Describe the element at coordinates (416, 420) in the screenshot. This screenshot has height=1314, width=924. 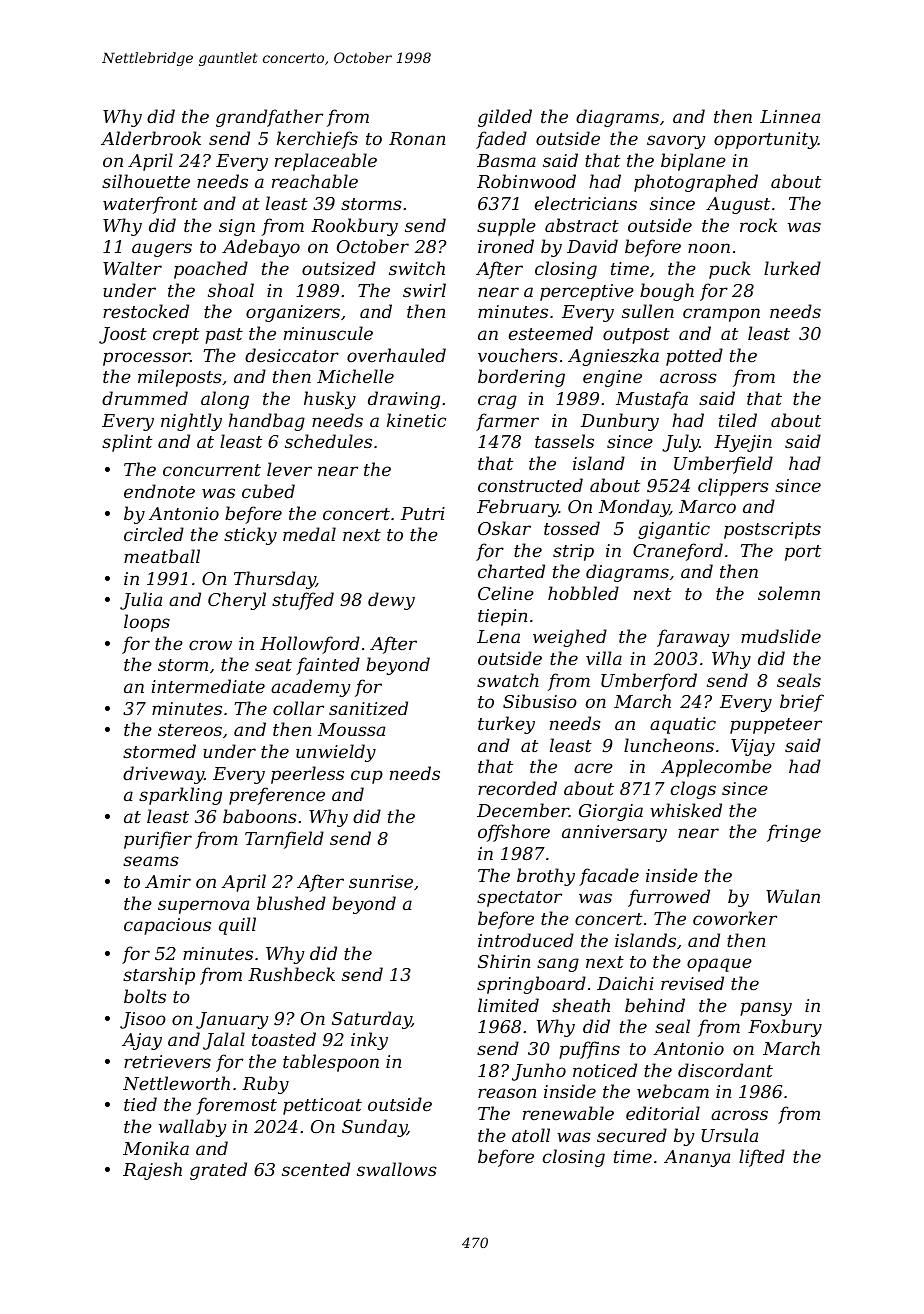
I see `kinetic` at that location.
